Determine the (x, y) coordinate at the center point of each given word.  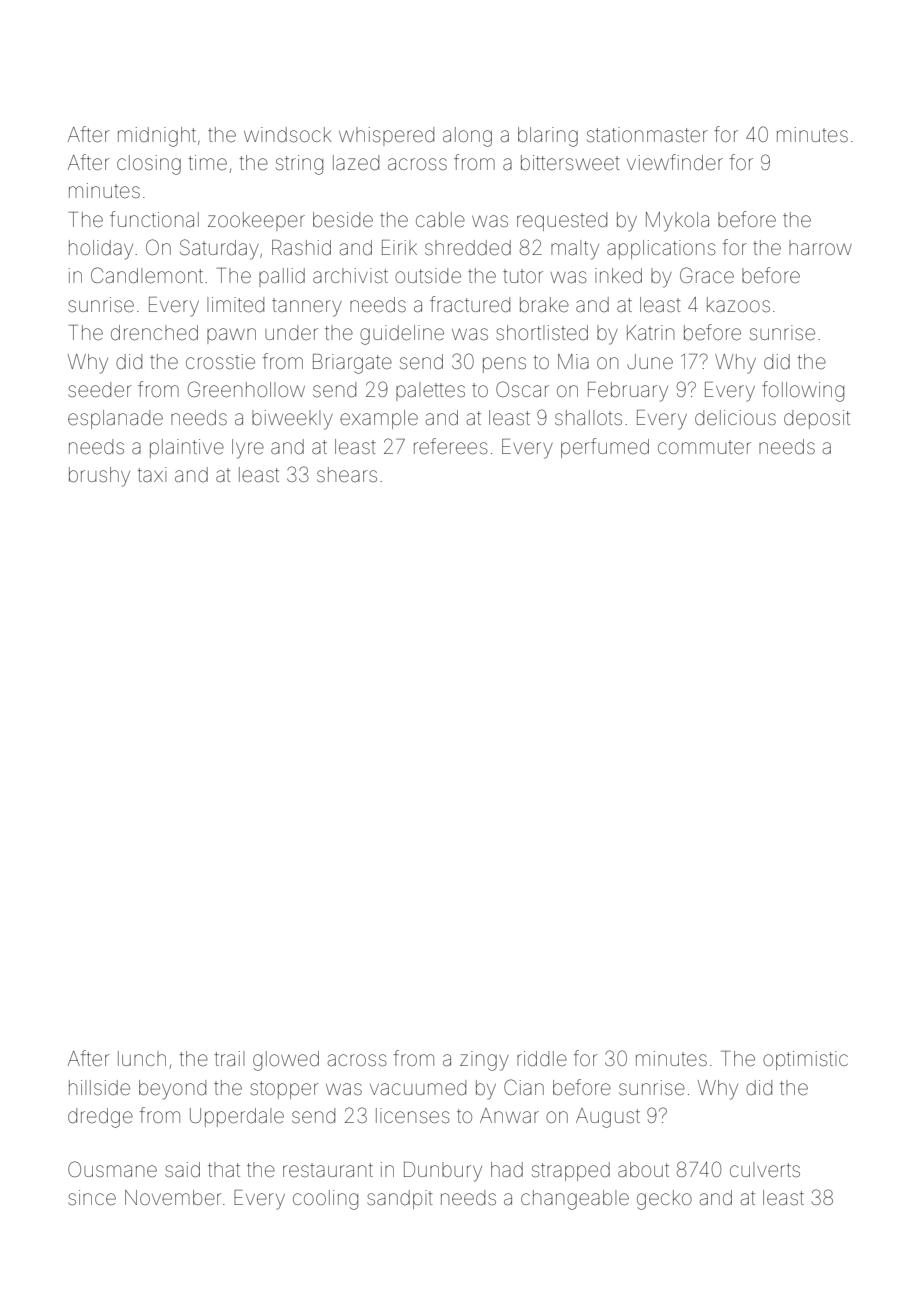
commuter (704, 447)
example (379, 419)
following (803, 391)
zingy (484, 1061)
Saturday (219, 249)
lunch (142, 1058)
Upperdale (237, 1117)
